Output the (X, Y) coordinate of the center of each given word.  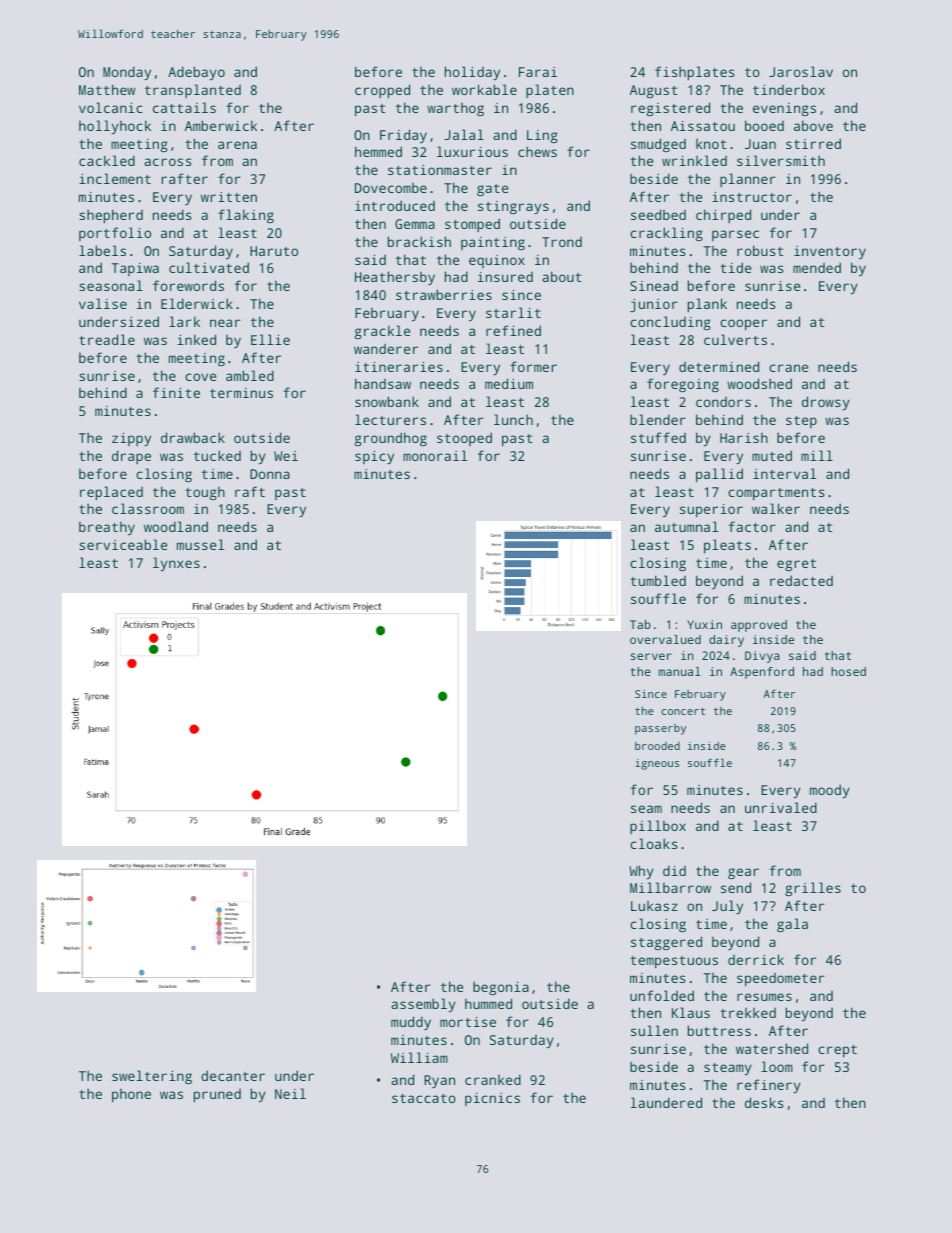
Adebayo (196, 73)
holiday (472, 73)
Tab (640, 624)
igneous (657, 764)
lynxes (176, 564)
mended (817, 267)
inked (196, 339)
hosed (848, 671)
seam (646, 809)
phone (131, 1095)
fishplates (694, 73)
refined (513, 330)
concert (683, 711)
